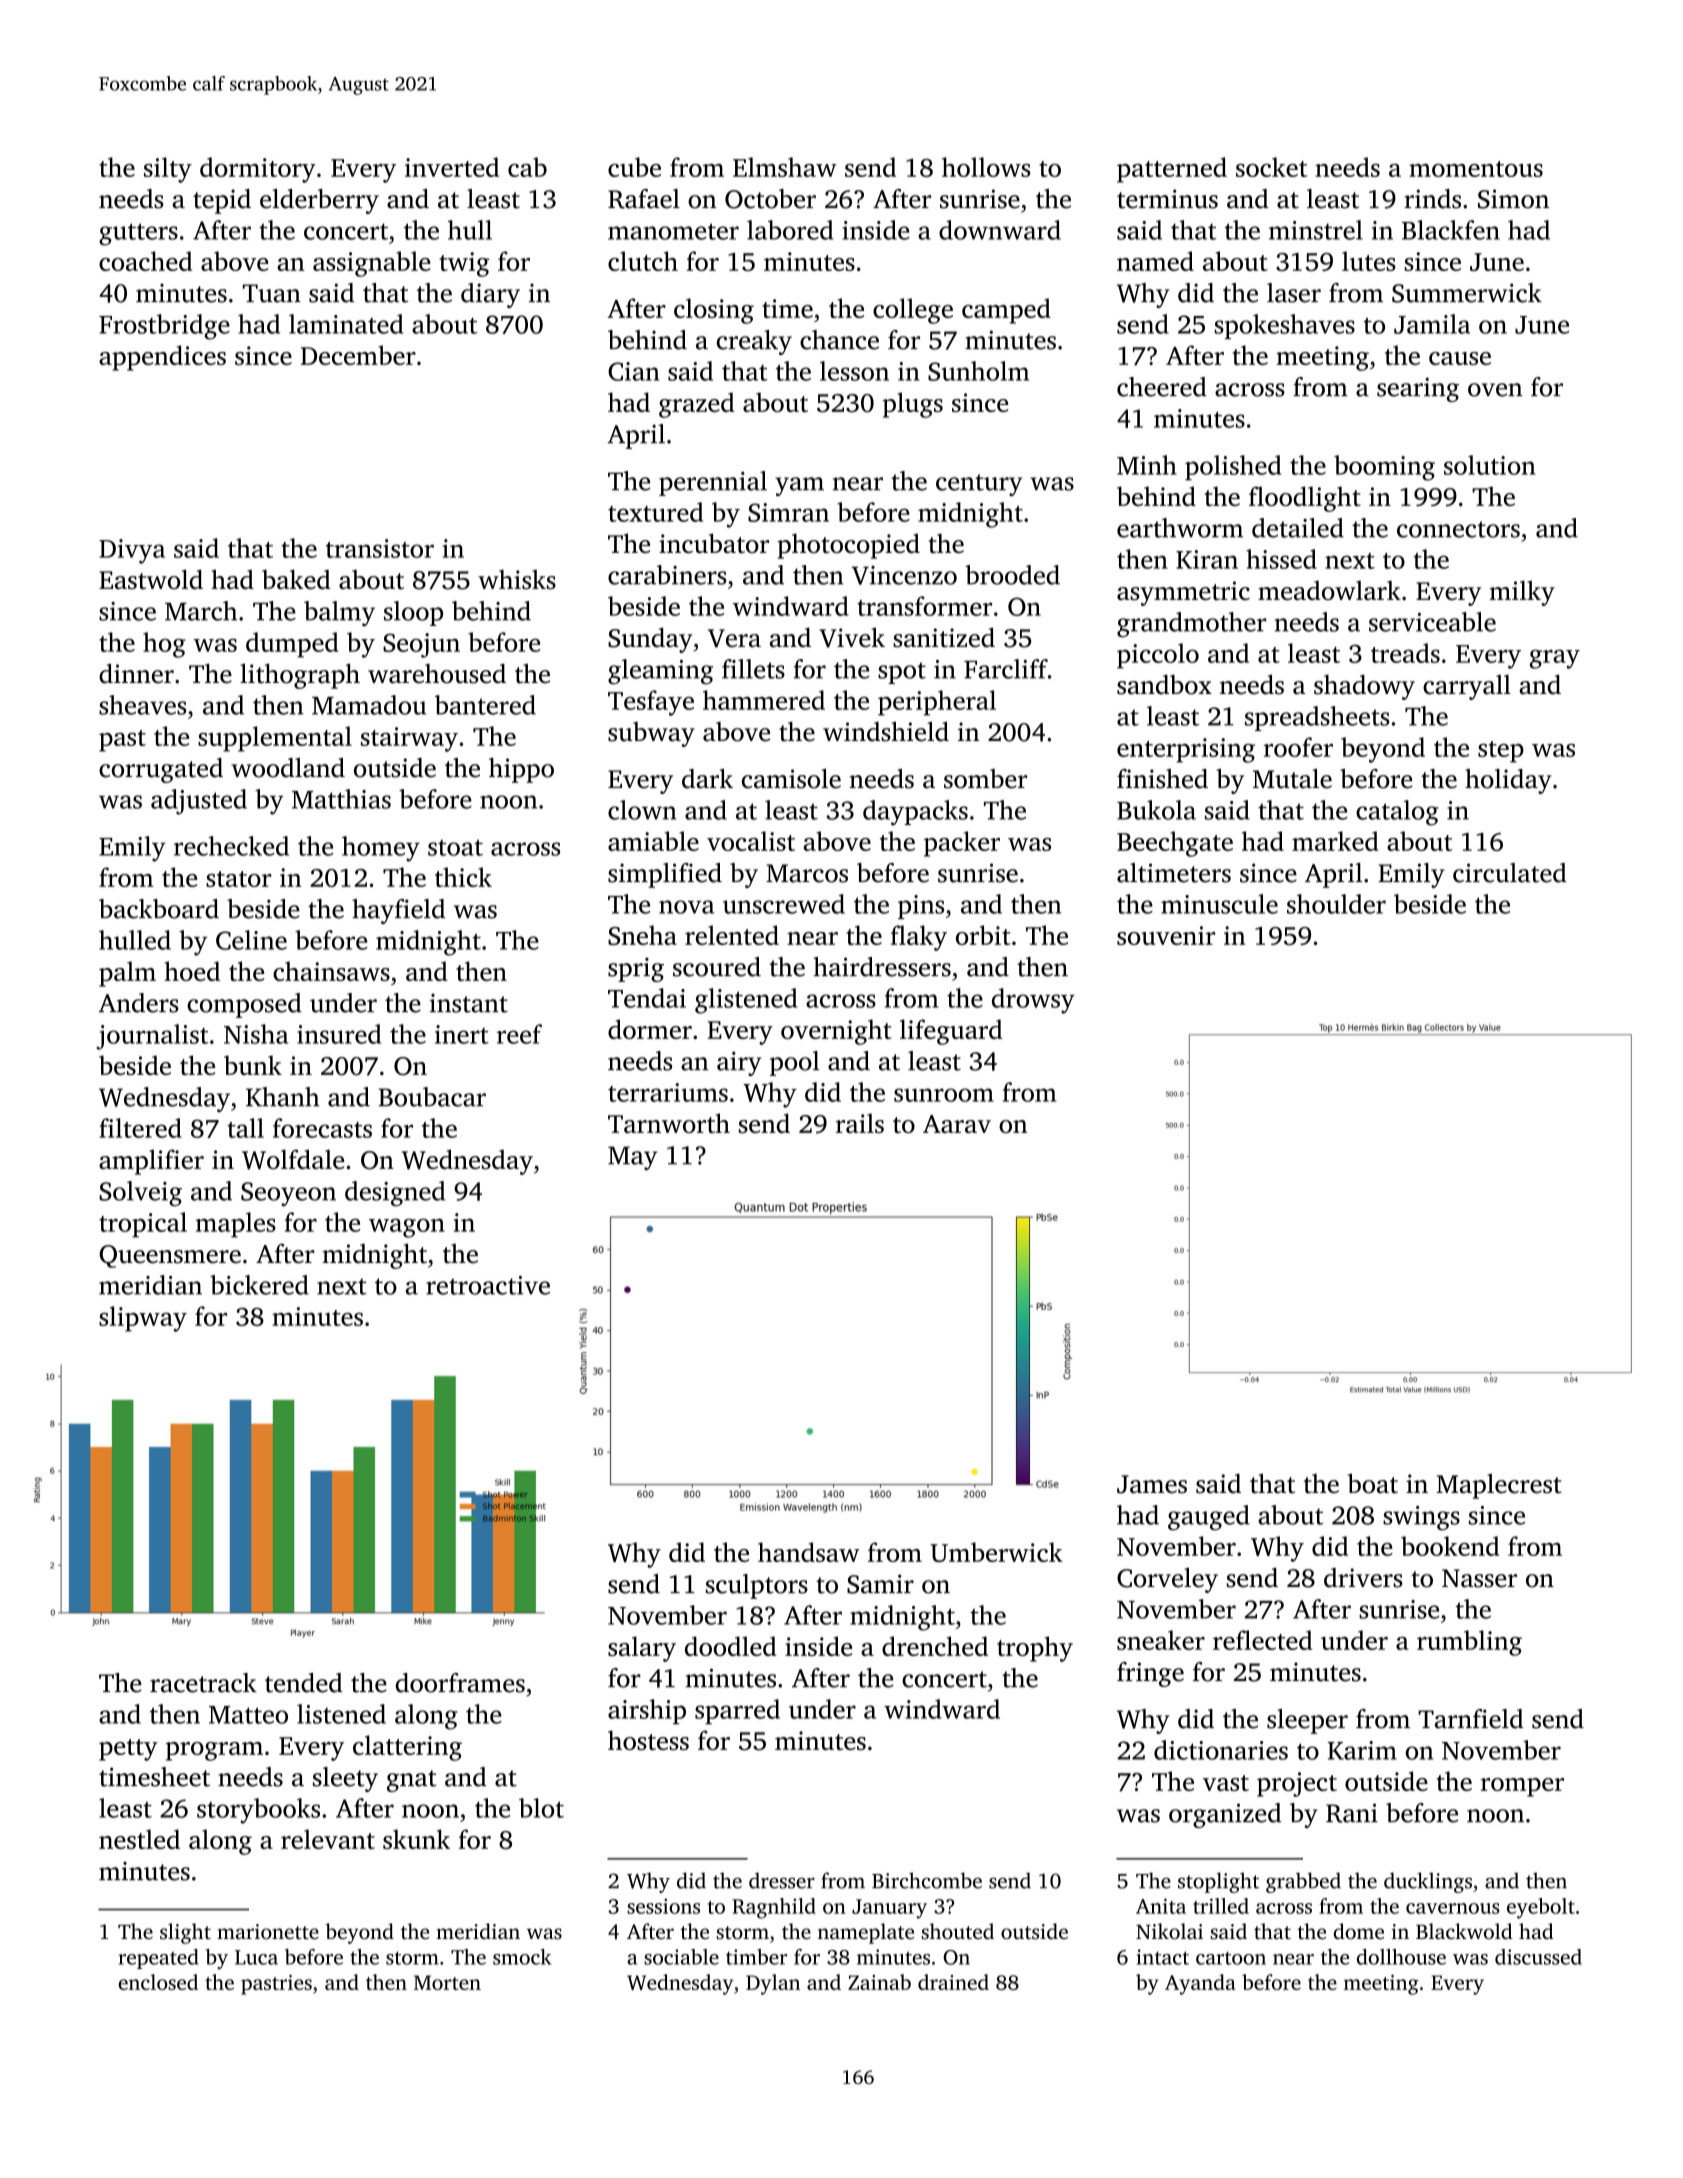  Describe the element at coordinates (143, 1319) in the screenshot. I see `slipway` at that location.
